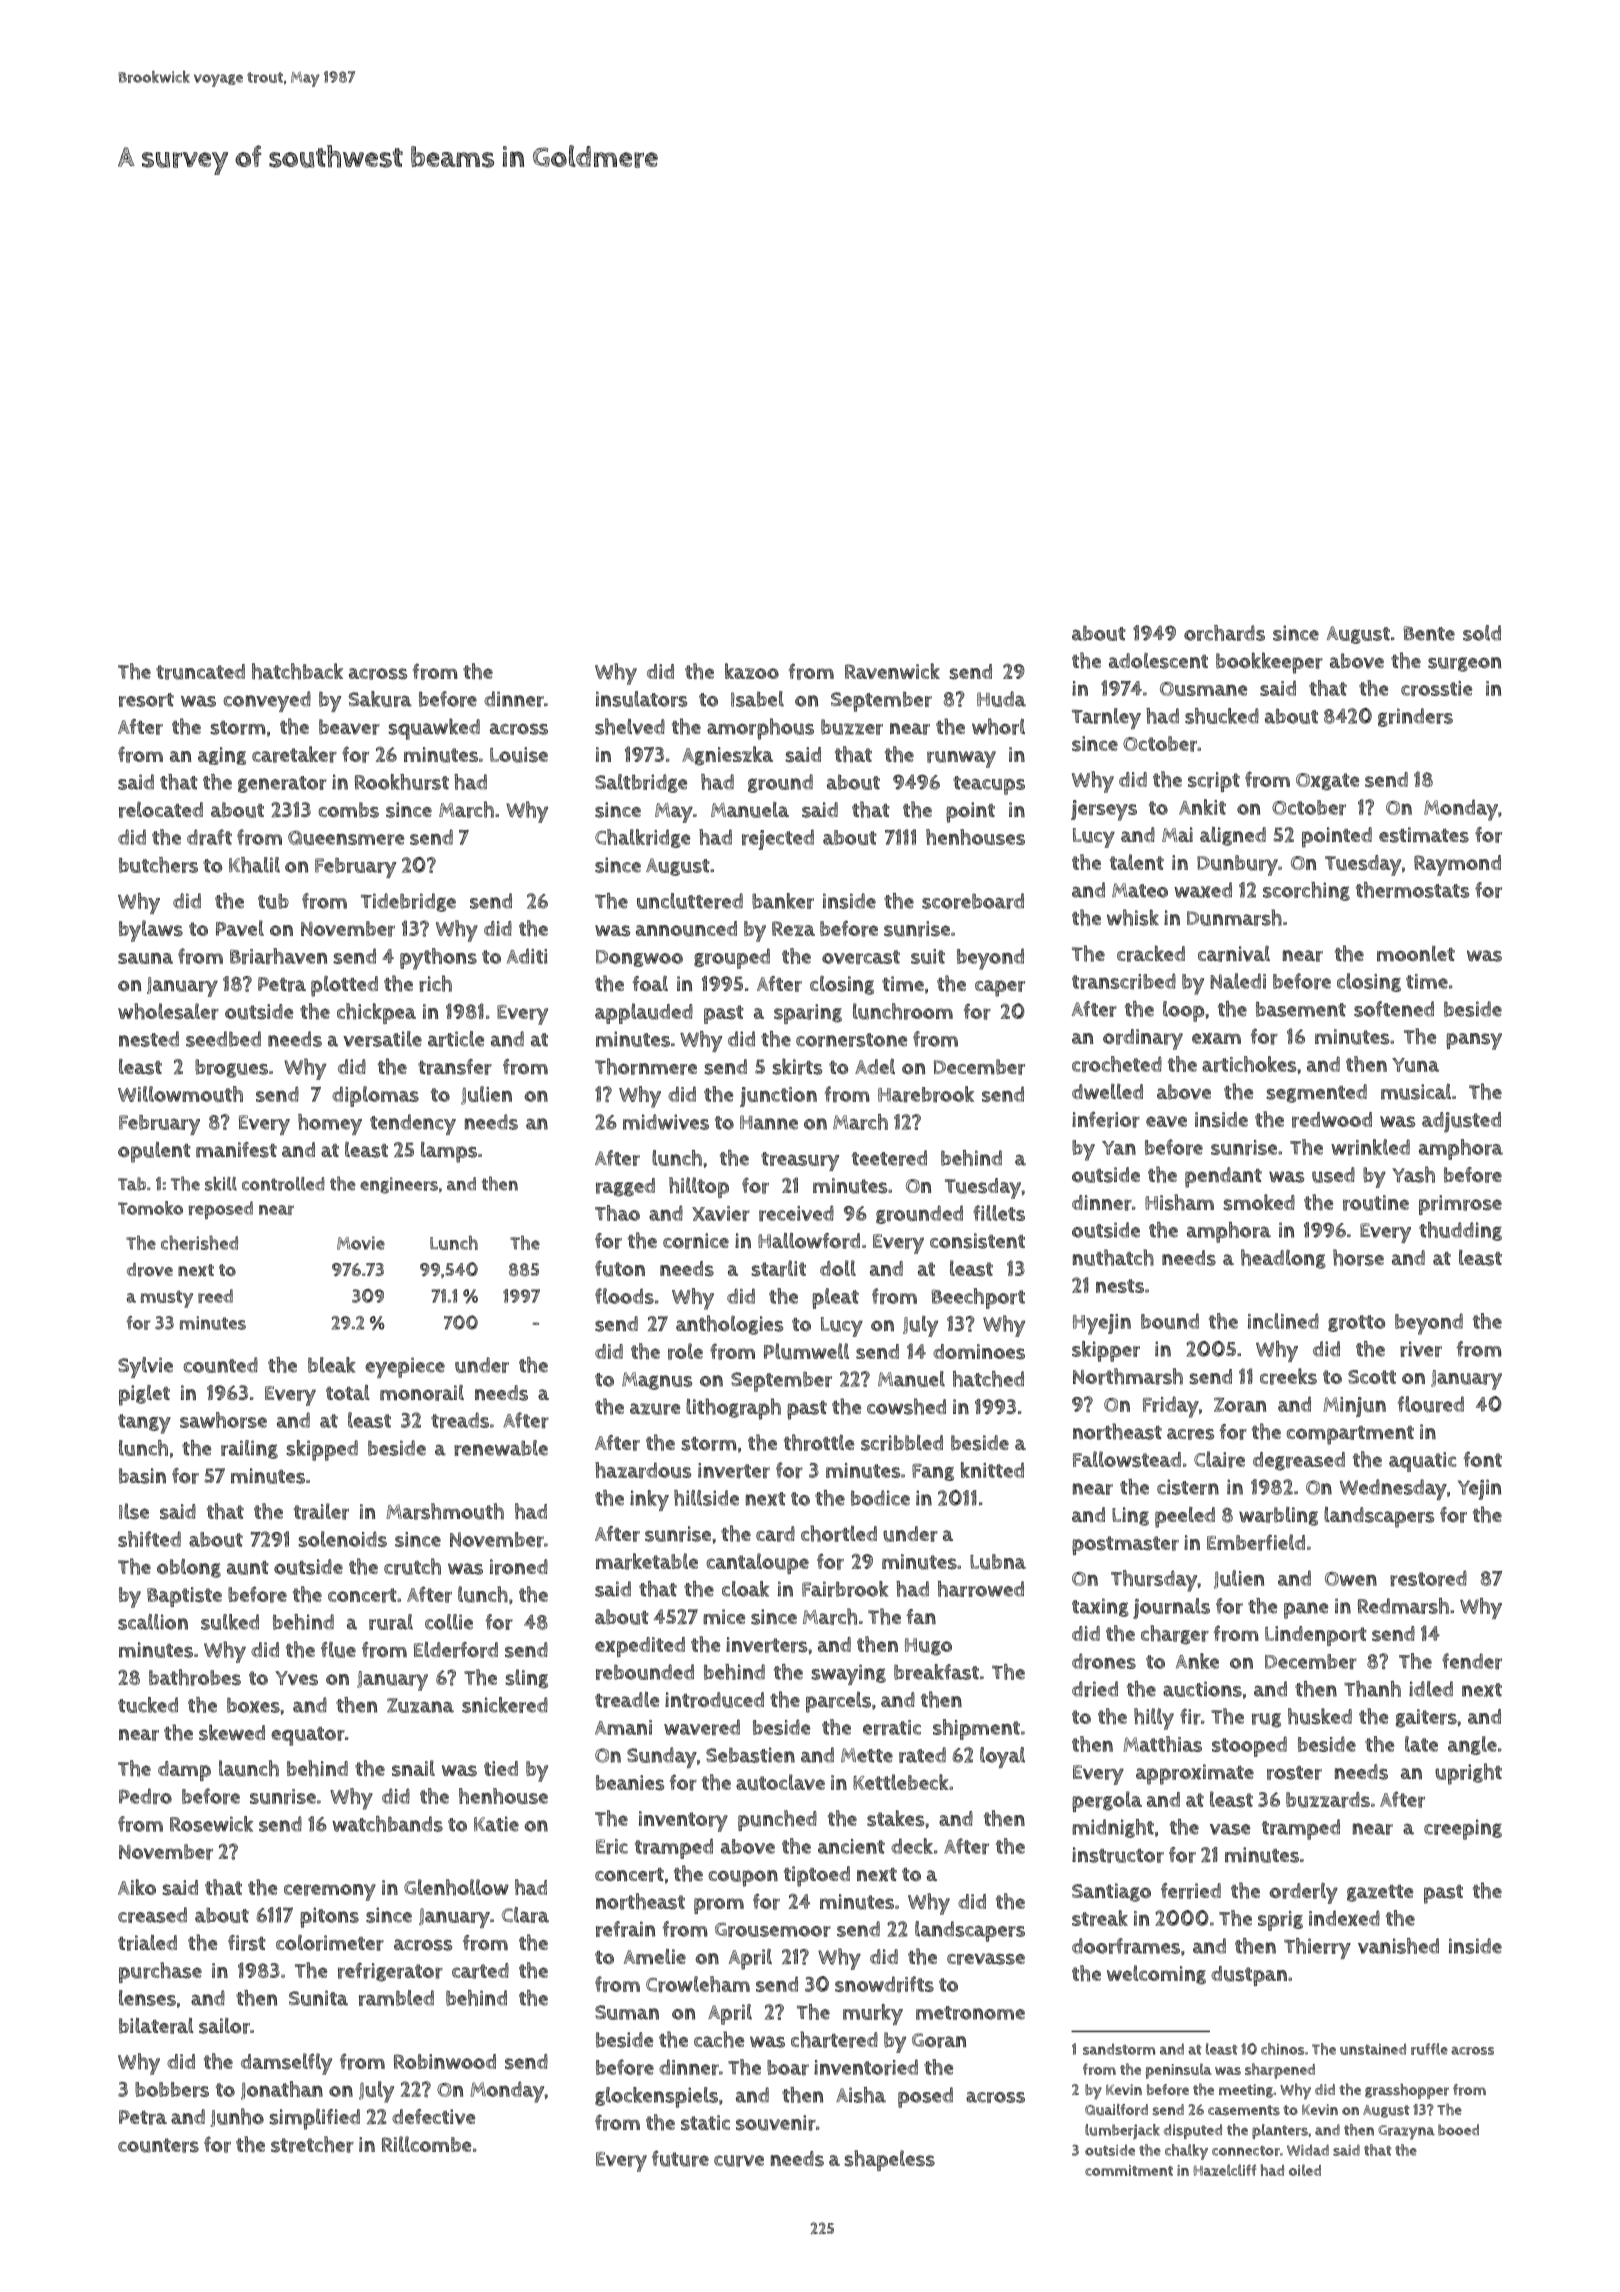 This image has height=2292, width=1620. What do you see at coordinates (889, 1158) in the image?
I see `teetered` at bounding box center [889, 1158].
